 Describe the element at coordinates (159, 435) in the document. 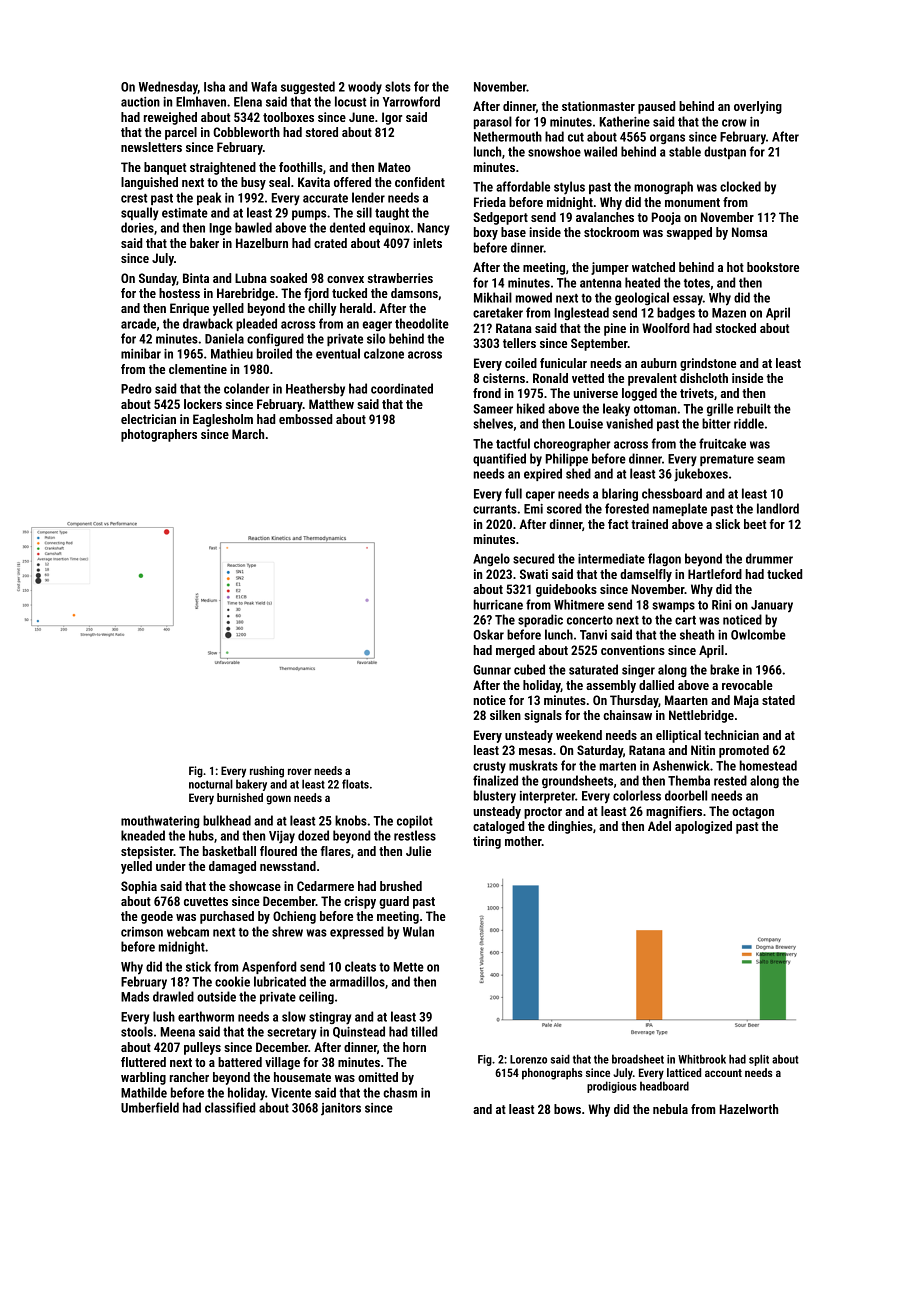

I see `photographers` at that location.
